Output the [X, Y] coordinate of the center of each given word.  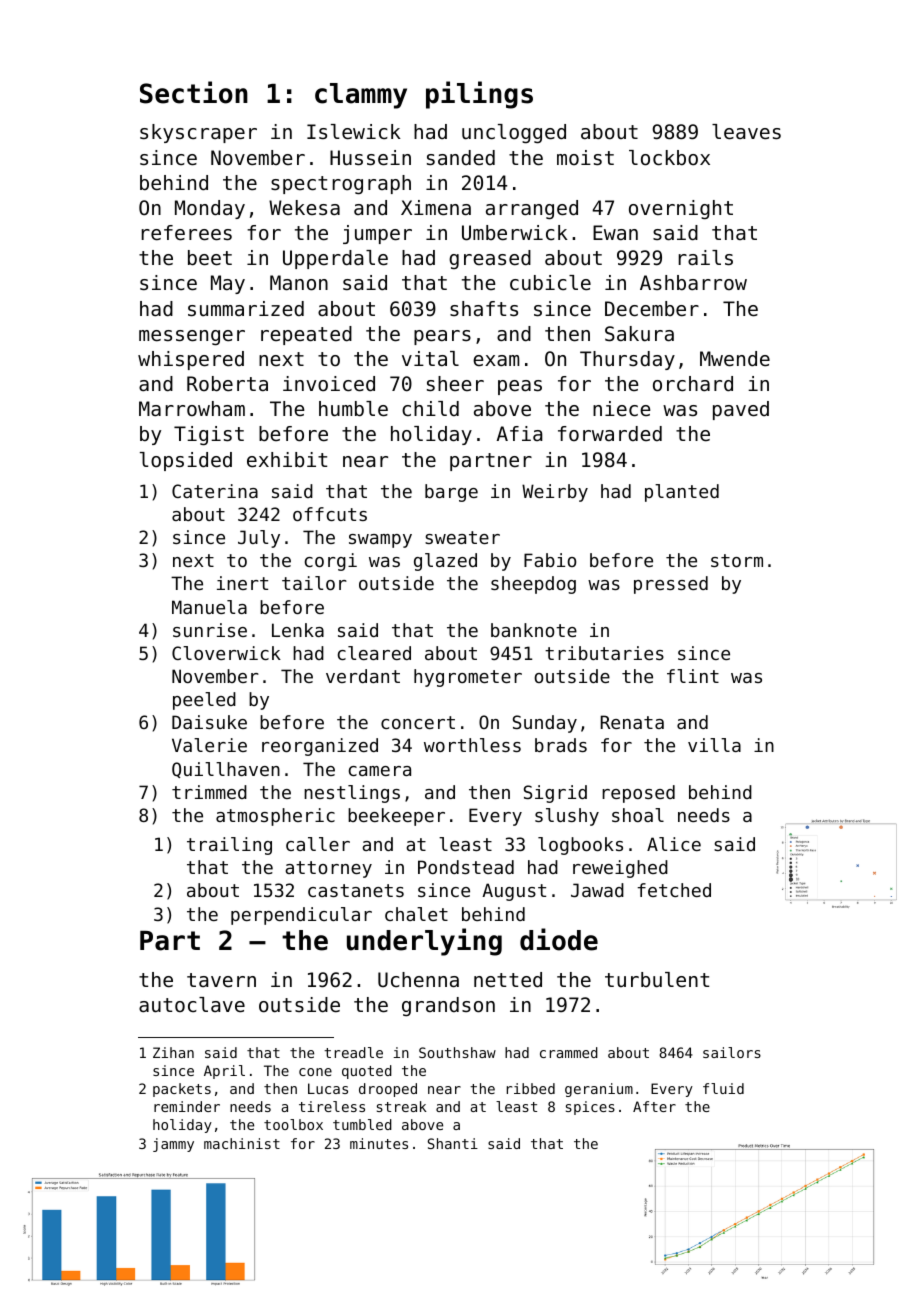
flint [693, 676]
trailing [229, 846]
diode [559, 939]
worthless [472, 745]
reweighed [620, 869]
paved [741, 410]
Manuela [209, 607]
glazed [445, 562]
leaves [746, 132]
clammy [361, 96]
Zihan [173, 1052]
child [430, 408]
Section [194, 92]
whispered [191, 360]
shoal [638, 815]
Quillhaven [226, 770]
